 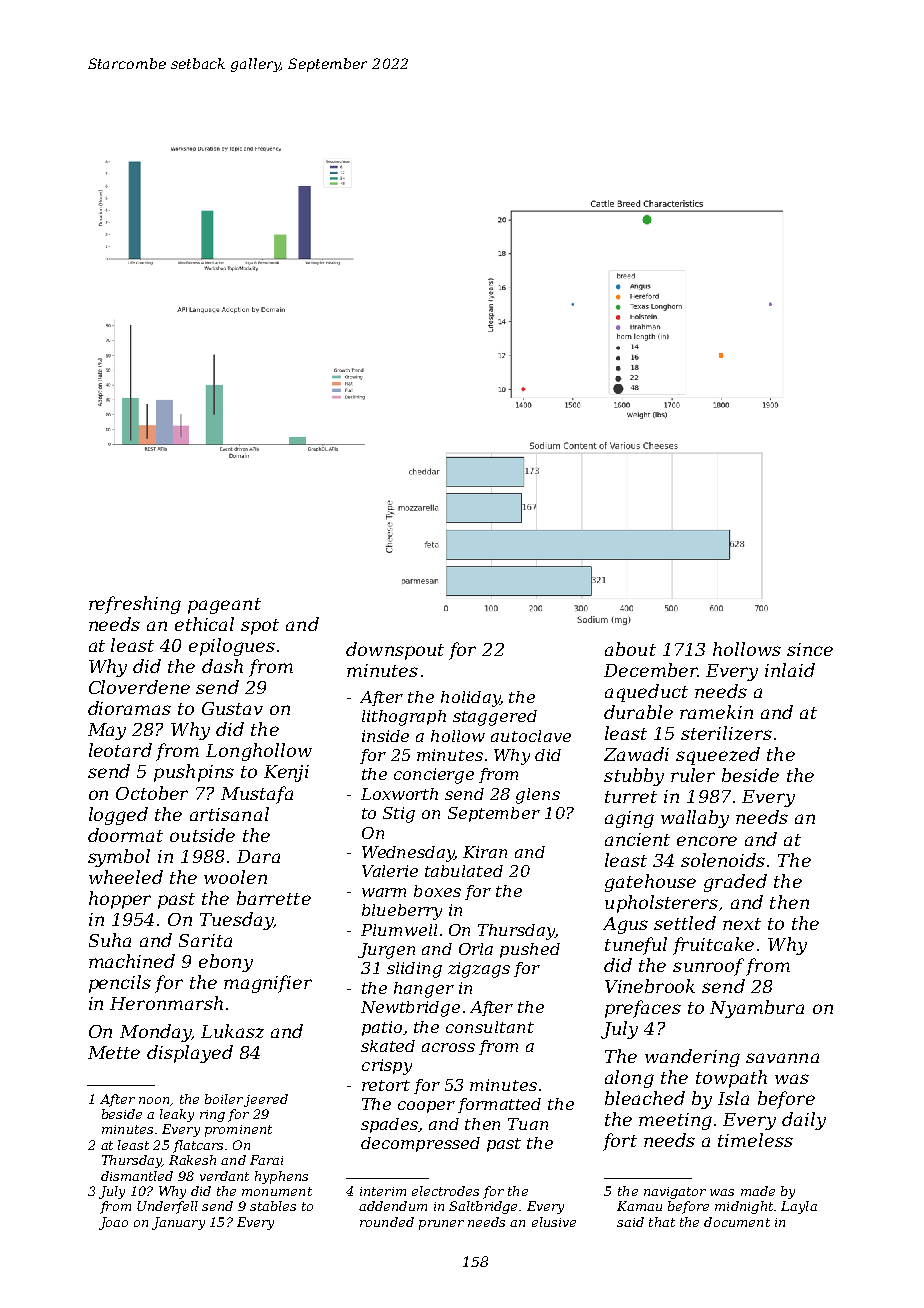 I want to click on Joao, so click(x=113, y=1223).
